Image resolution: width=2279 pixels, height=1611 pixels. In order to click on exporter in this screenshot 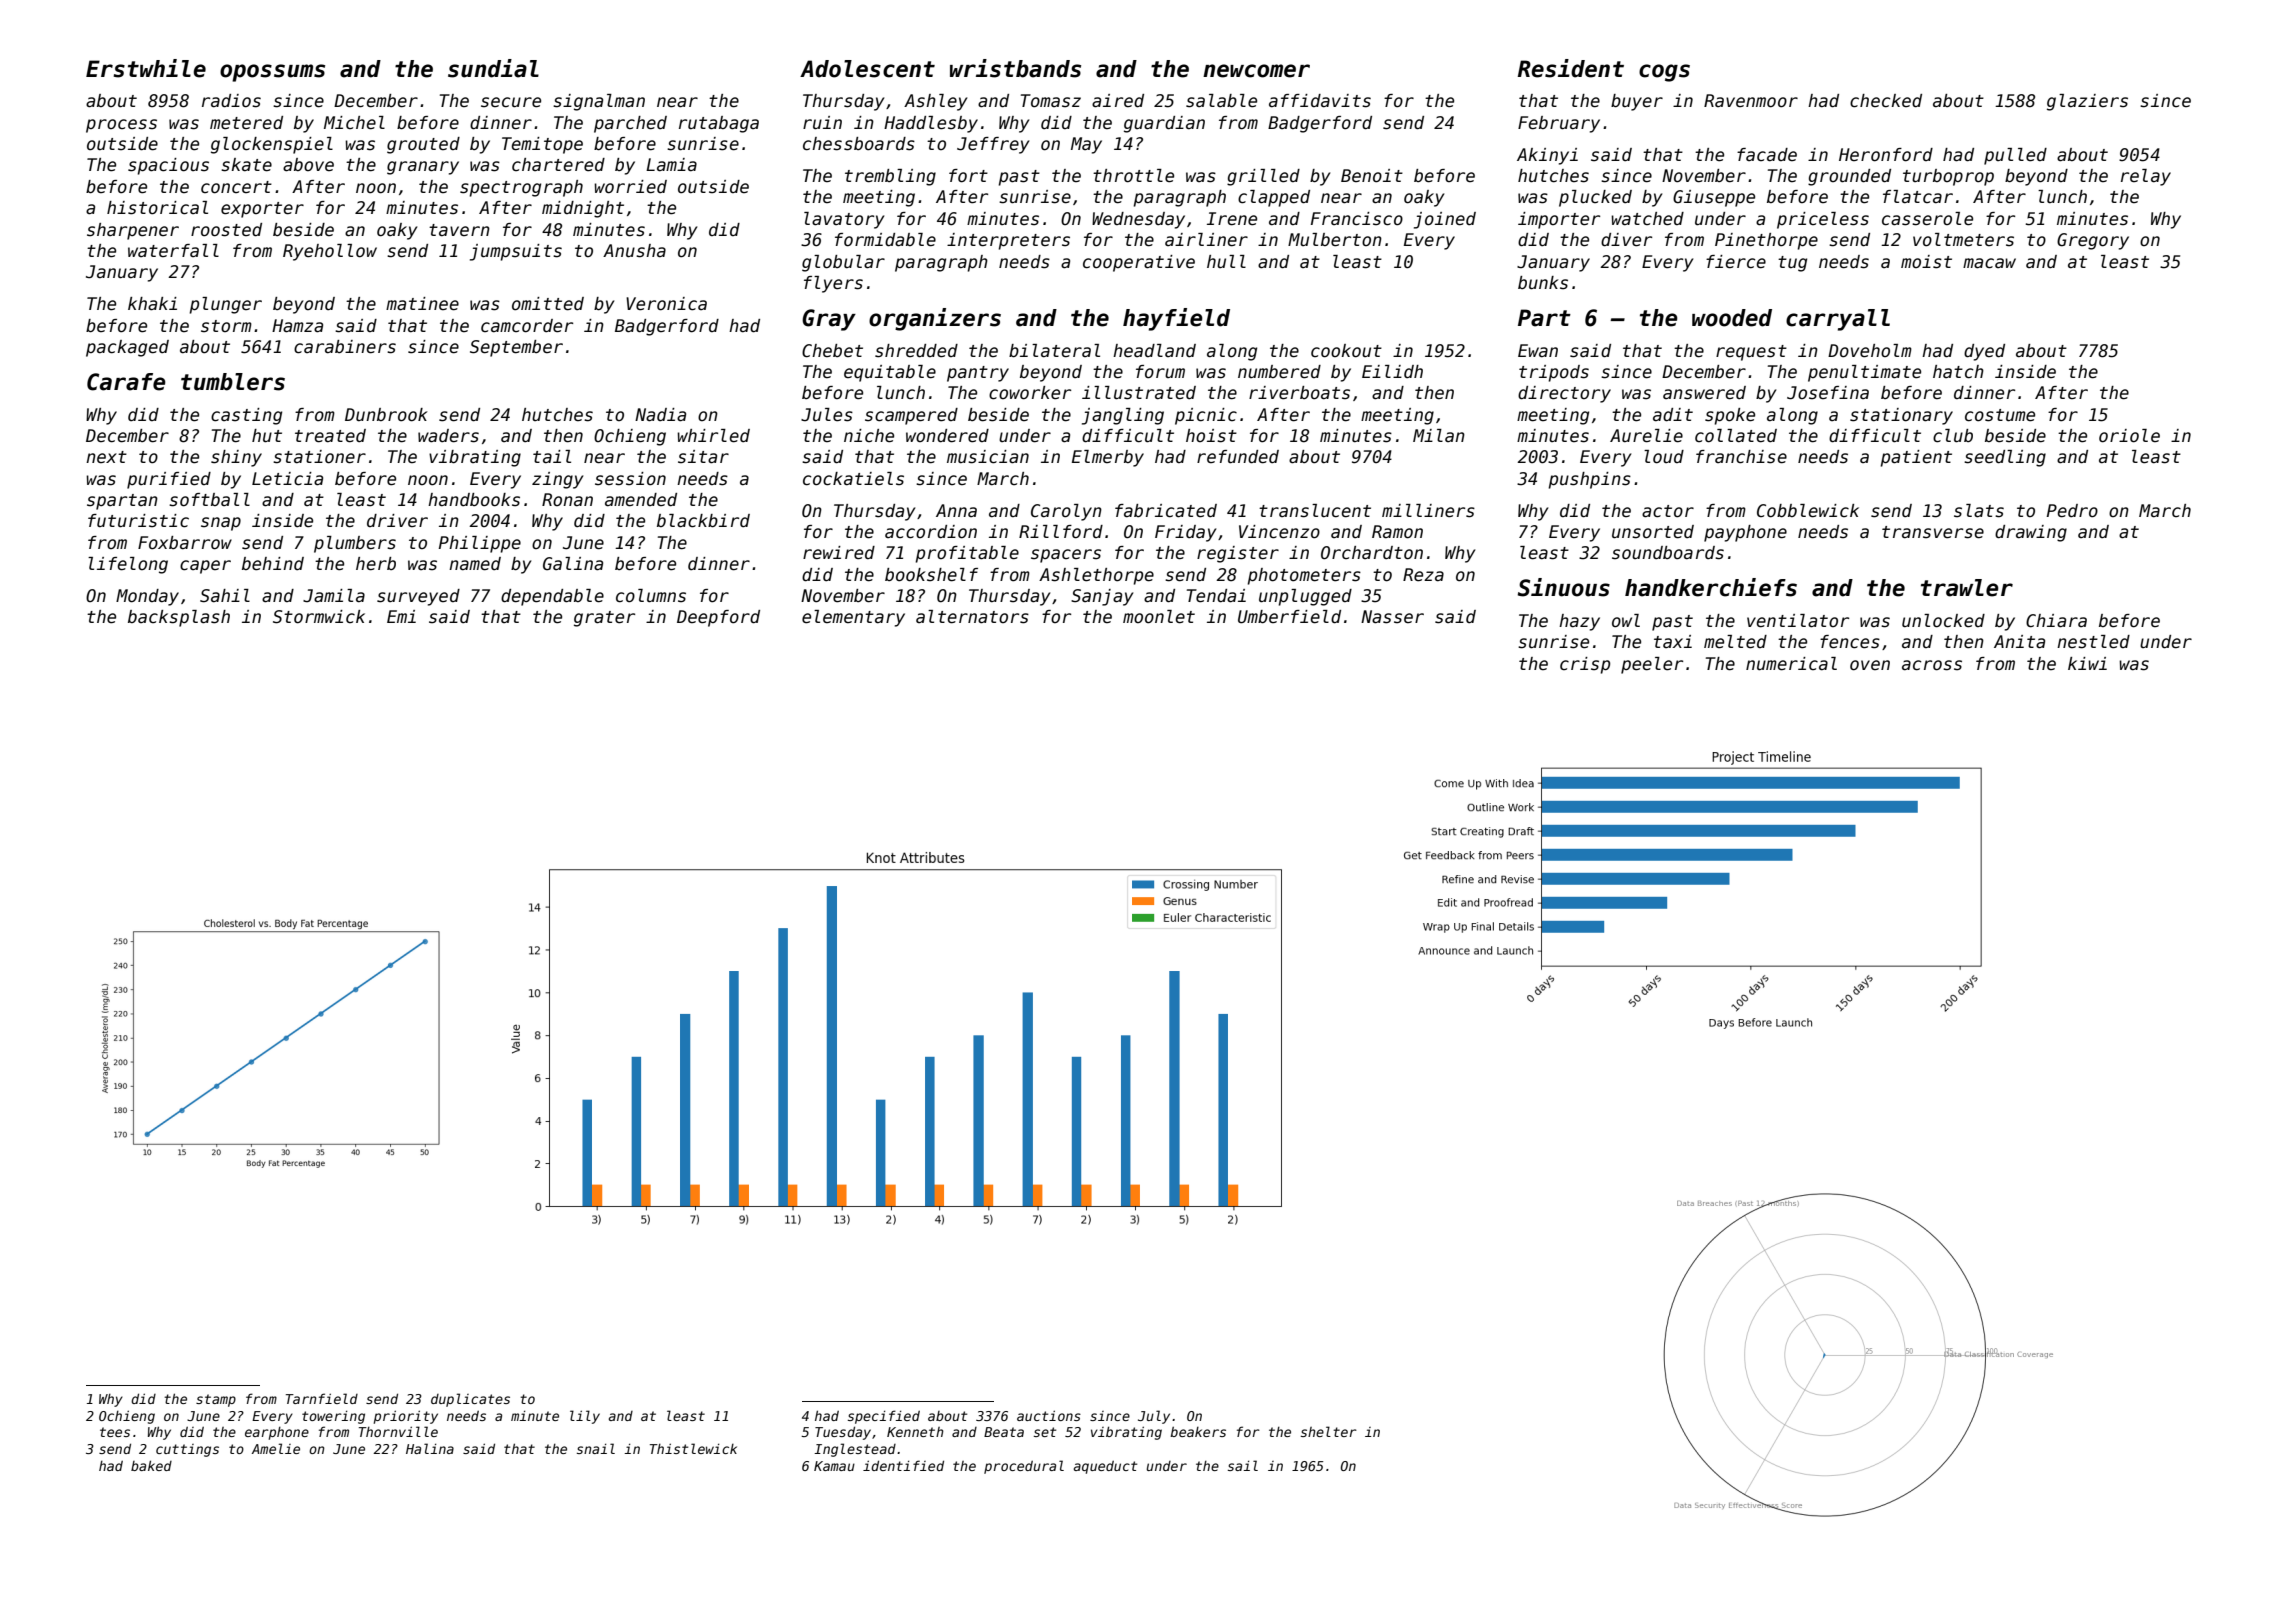, I will do `click(262, 210)`.
